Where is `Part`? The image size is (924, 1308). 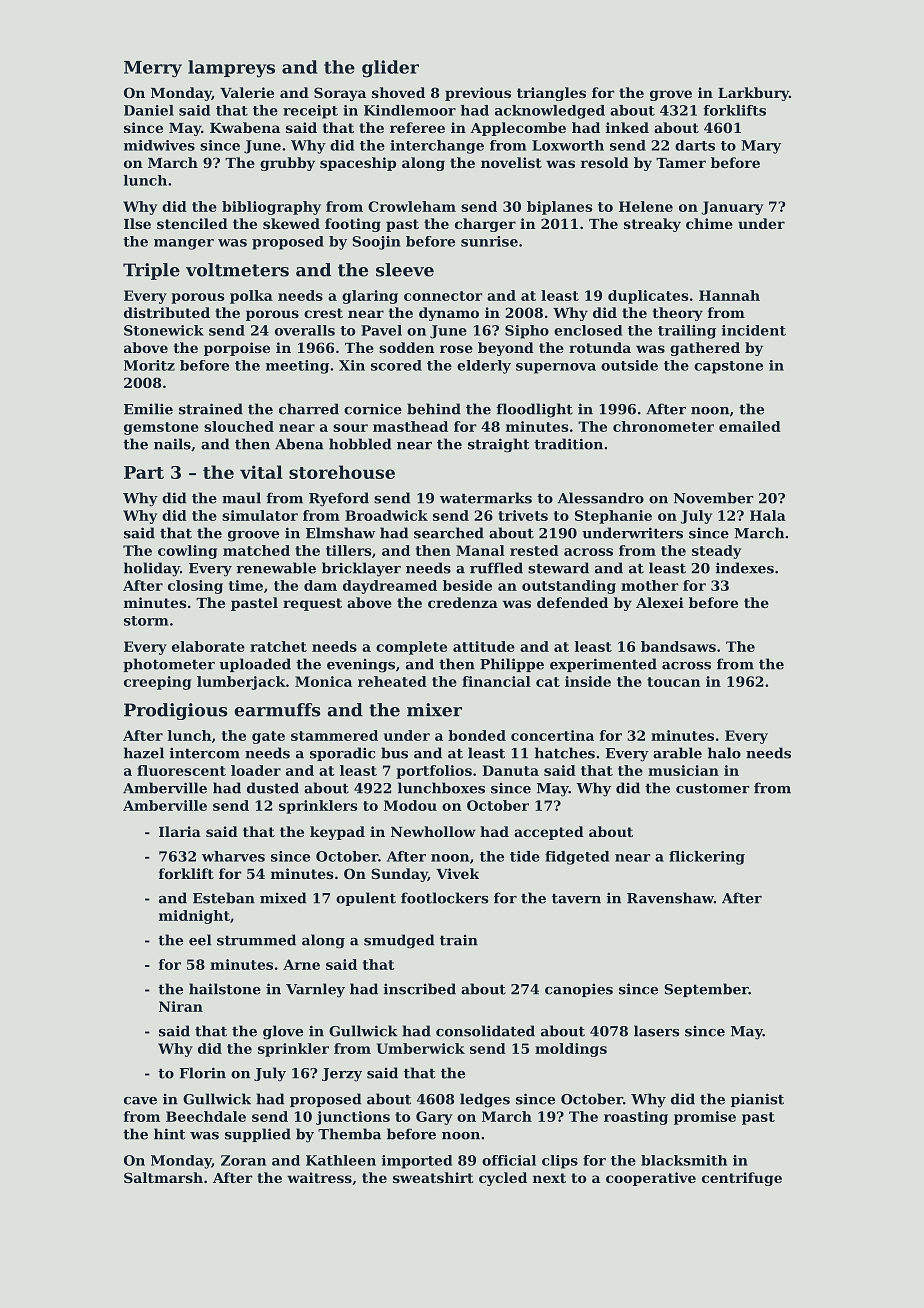
Part is located at coordinates (144, 472).
